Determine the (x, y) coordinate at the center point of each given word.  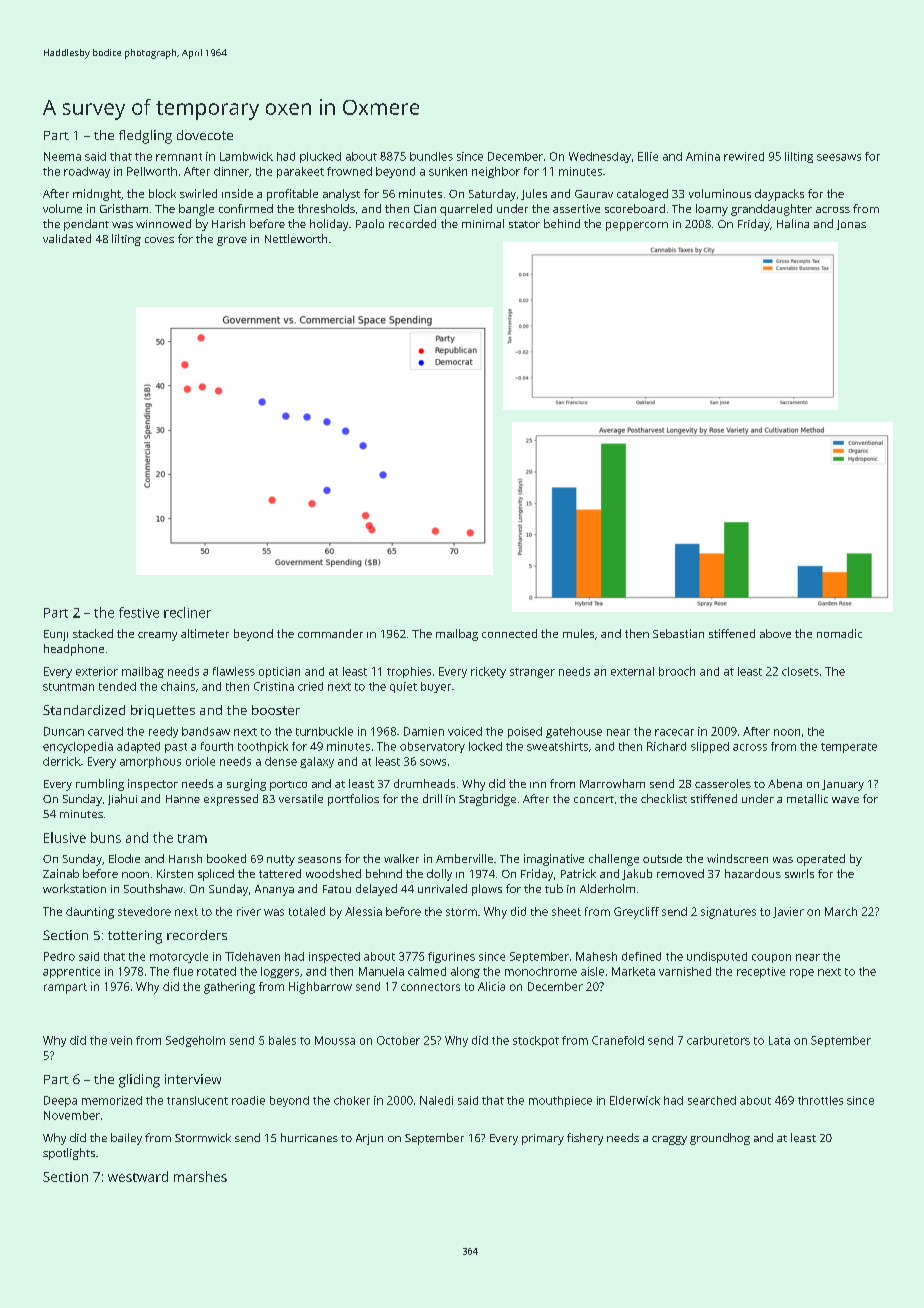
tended (117, 686)
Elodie (124, 858)
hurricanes (309, 1137)
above (775, 633)
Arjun (369, 1139)
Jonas (851, 225)
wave (845, 800)
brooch (677, 671)
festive (139, 612)
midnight (97, 195)
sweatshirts (557, 746)
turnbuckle (324, 731)
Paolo (370, 223)
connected (509, 633)
